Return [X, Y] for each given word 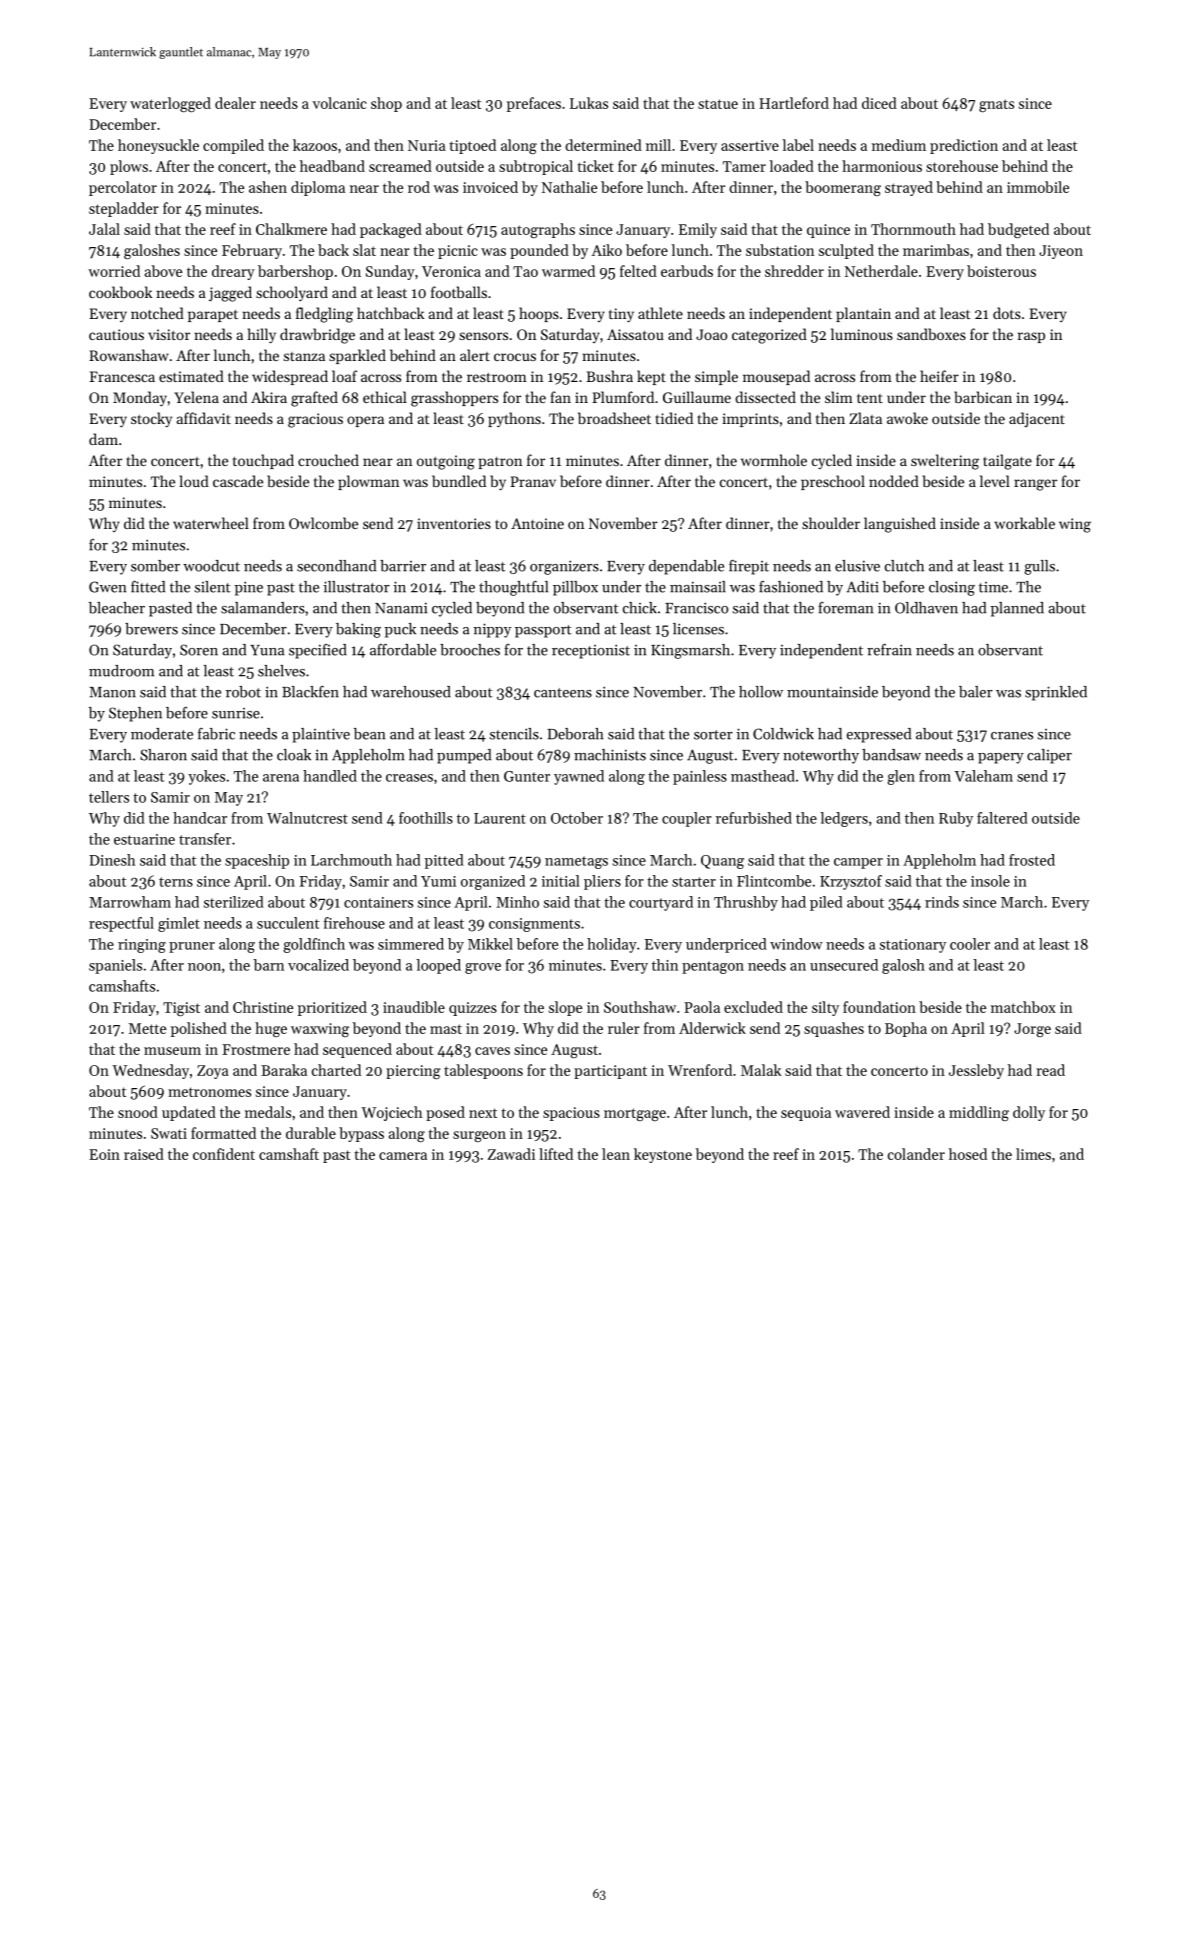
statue [718, 104]
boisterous [1001, 271]
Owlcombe [323, 523]
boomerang [843, 188]
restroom [497, 377]
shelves [281, 671]
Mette [147, 1028]
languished [900, 525]
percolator [123, 188]
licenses [698, 629]
